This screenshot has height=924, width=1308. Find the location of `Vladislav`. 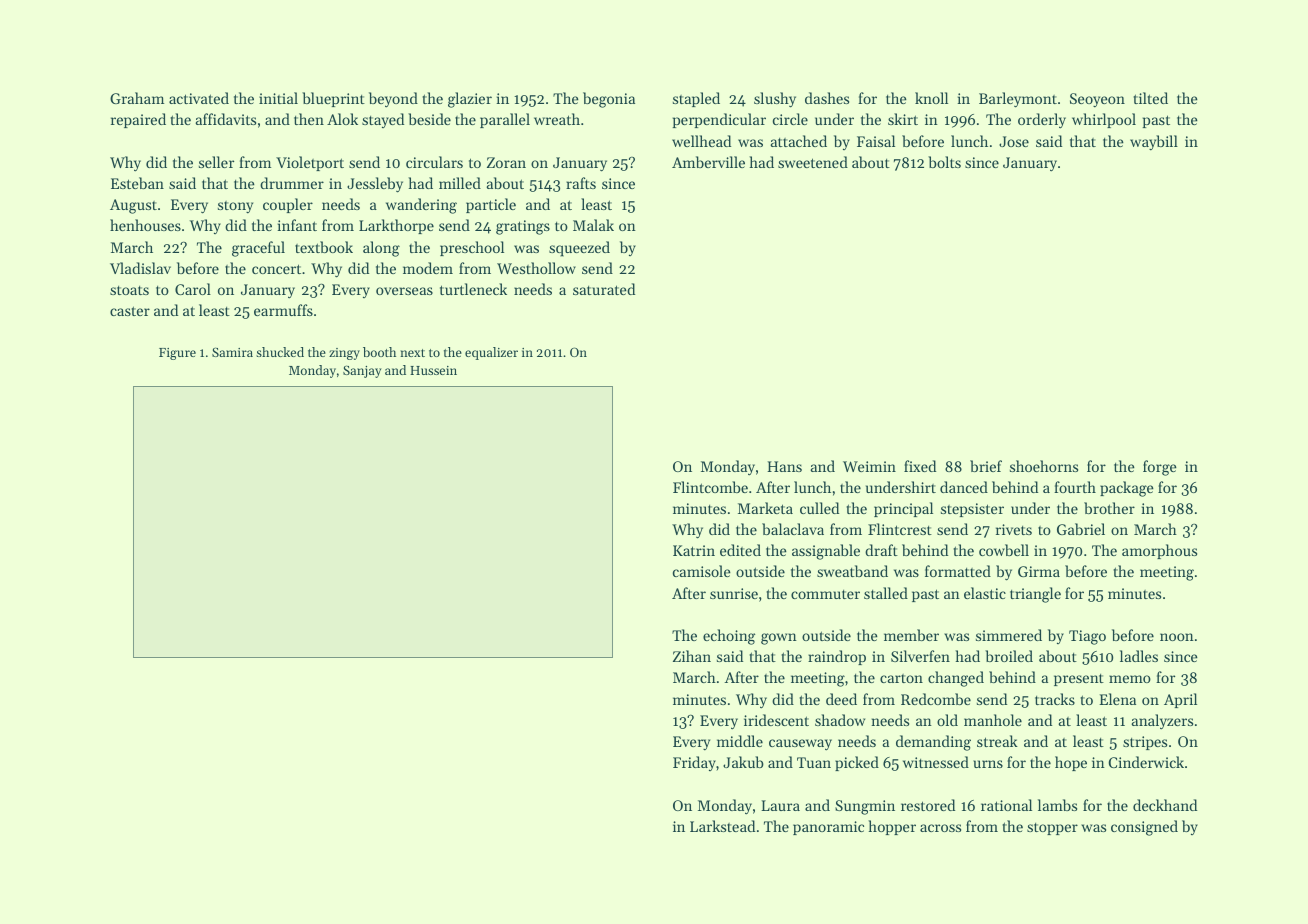

Vladislav is located at coordinates (140, 268).
